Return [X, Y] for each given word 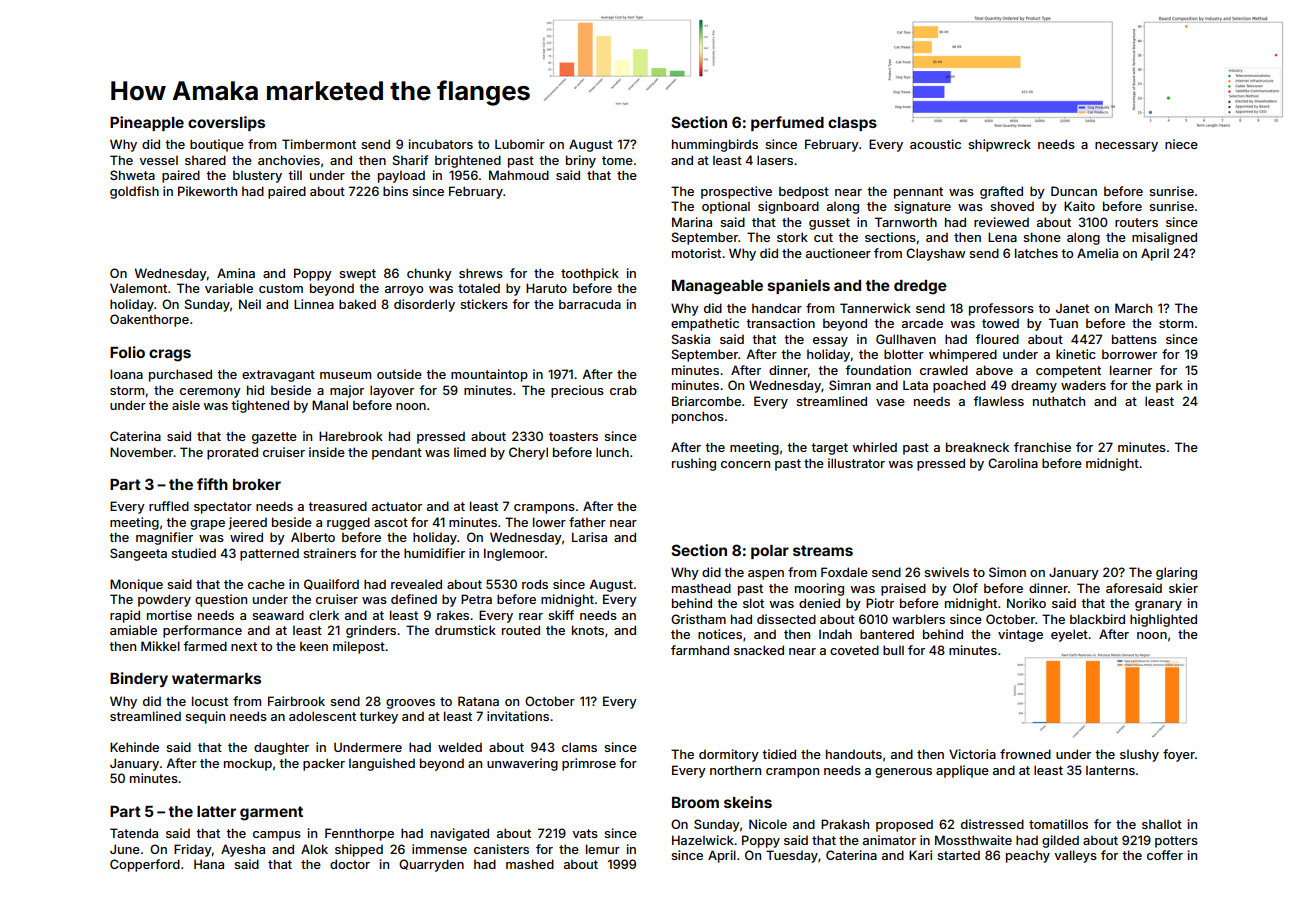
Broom [695, 802]
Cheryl [528, 453]
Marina [692, 222]
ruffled [169, 506]
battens [1134, 339]
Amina [236, 273]
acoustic [935, 144]
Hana [209, 864]
